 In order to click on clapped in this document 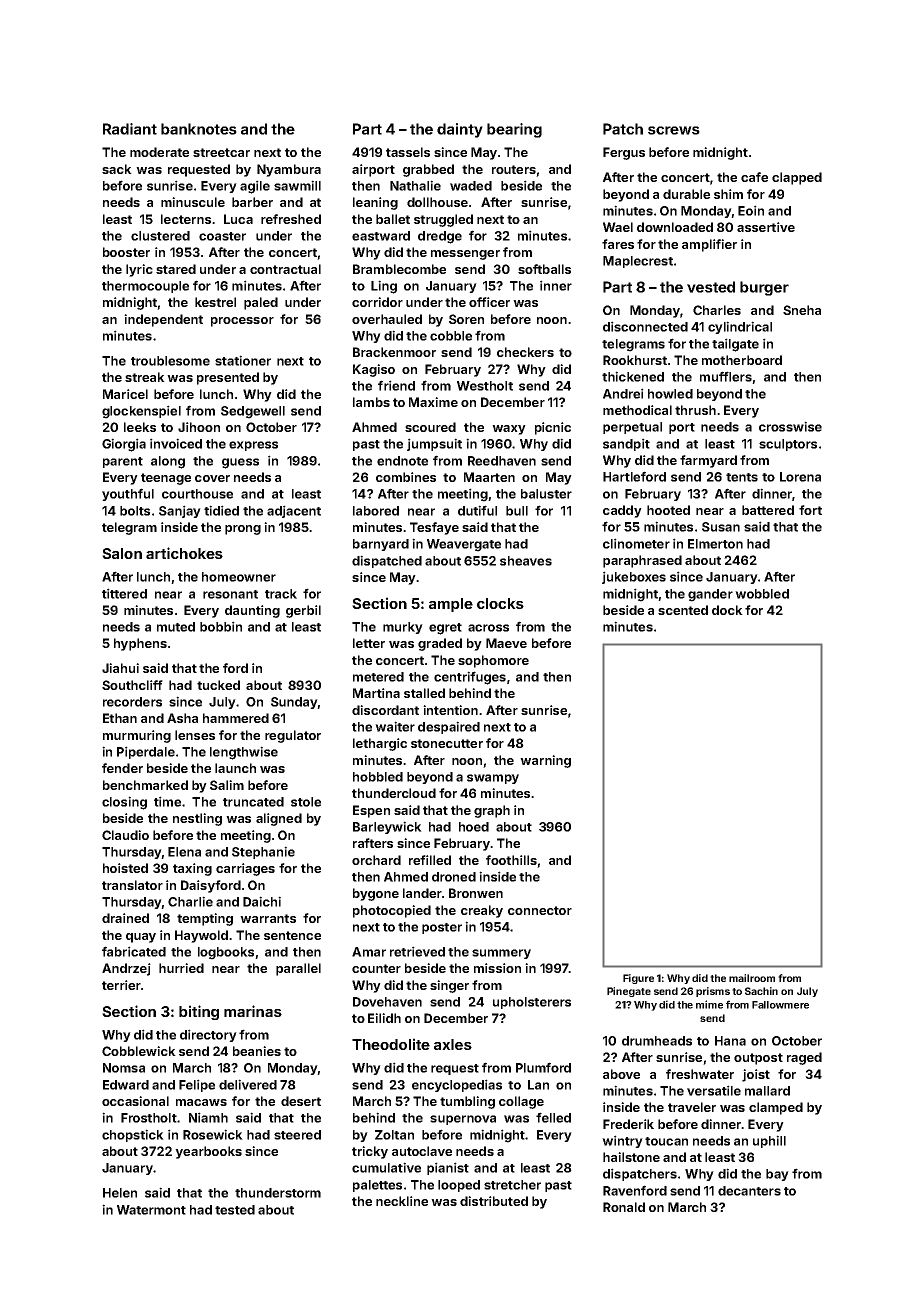, I will do `click(797, 178)`.
